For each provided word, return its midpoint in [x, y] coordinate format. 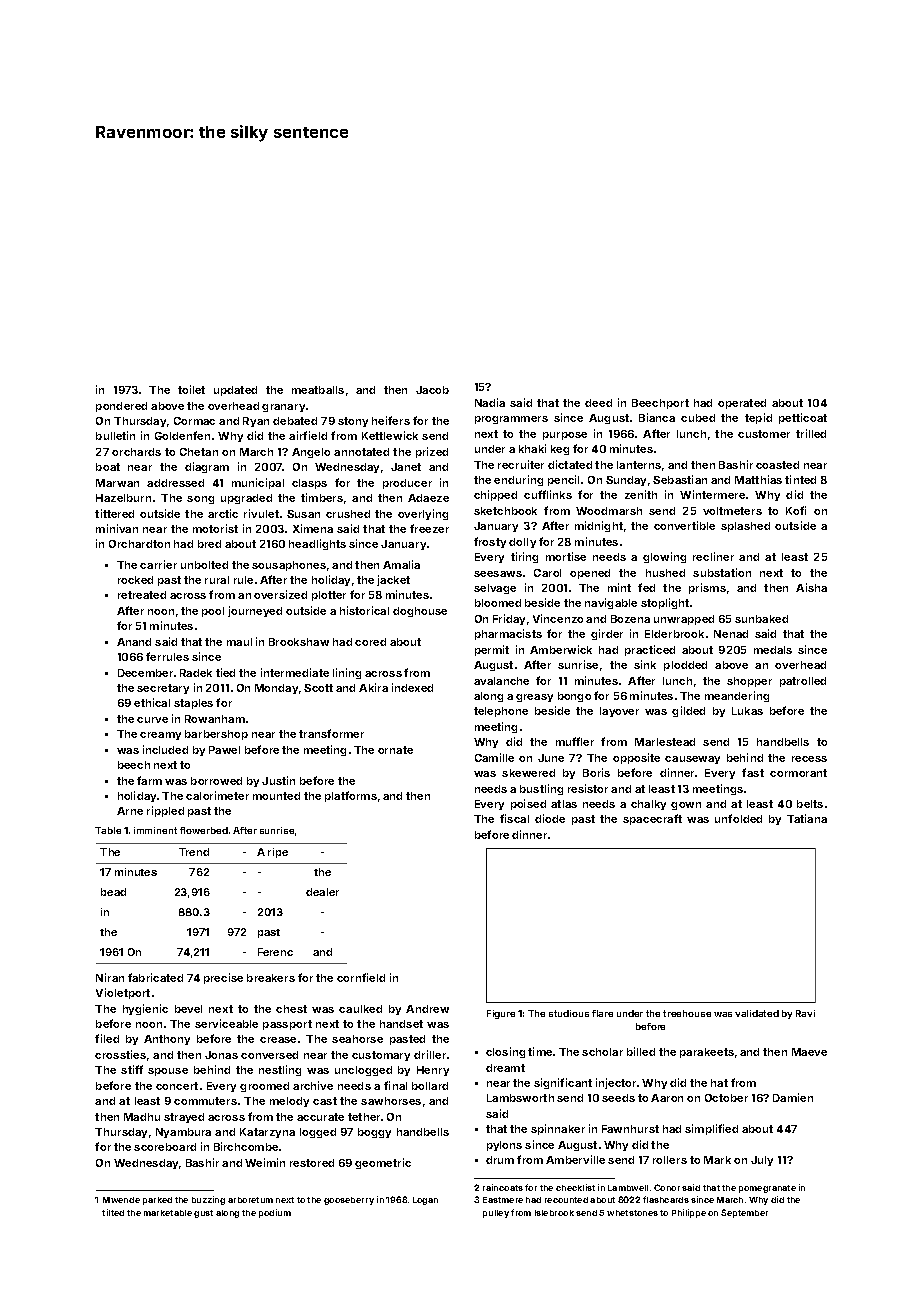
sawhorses [391, 1101]
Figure [501, 1014]
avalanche [501, 681]
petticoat [803, 418]
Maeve [809, 1052]
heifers [391, 420]
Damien [793, 1097]
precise [223, 978]
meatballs [318, 390]
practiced [650, 650]
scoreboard [165, 1147]
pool [213, 612]
